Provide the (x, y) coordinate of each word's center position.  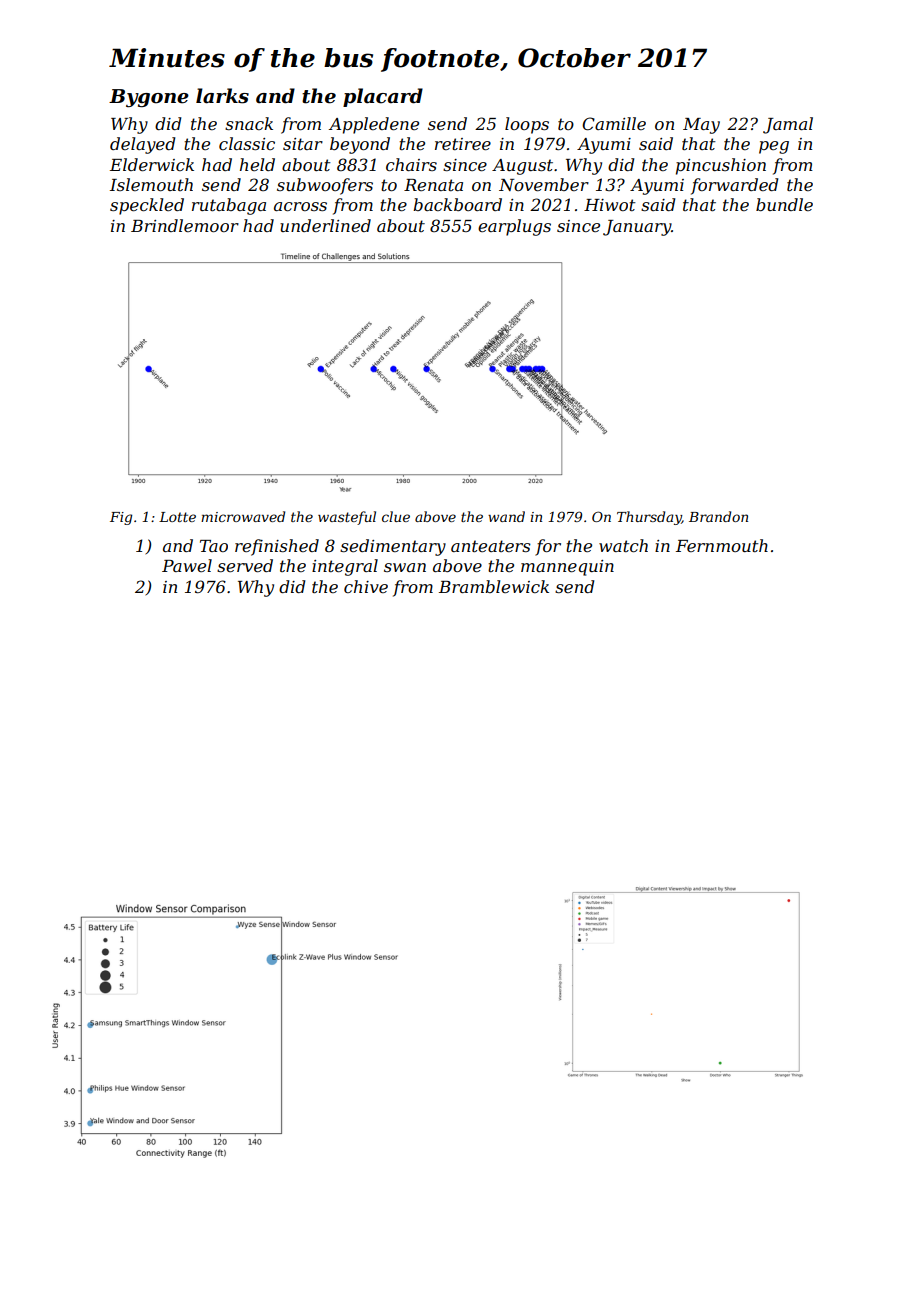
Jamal (788, 125)
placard (383, 97)
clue (396, 516)
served (245, 565)
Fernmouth (722, 545)
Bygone (149, 98)
